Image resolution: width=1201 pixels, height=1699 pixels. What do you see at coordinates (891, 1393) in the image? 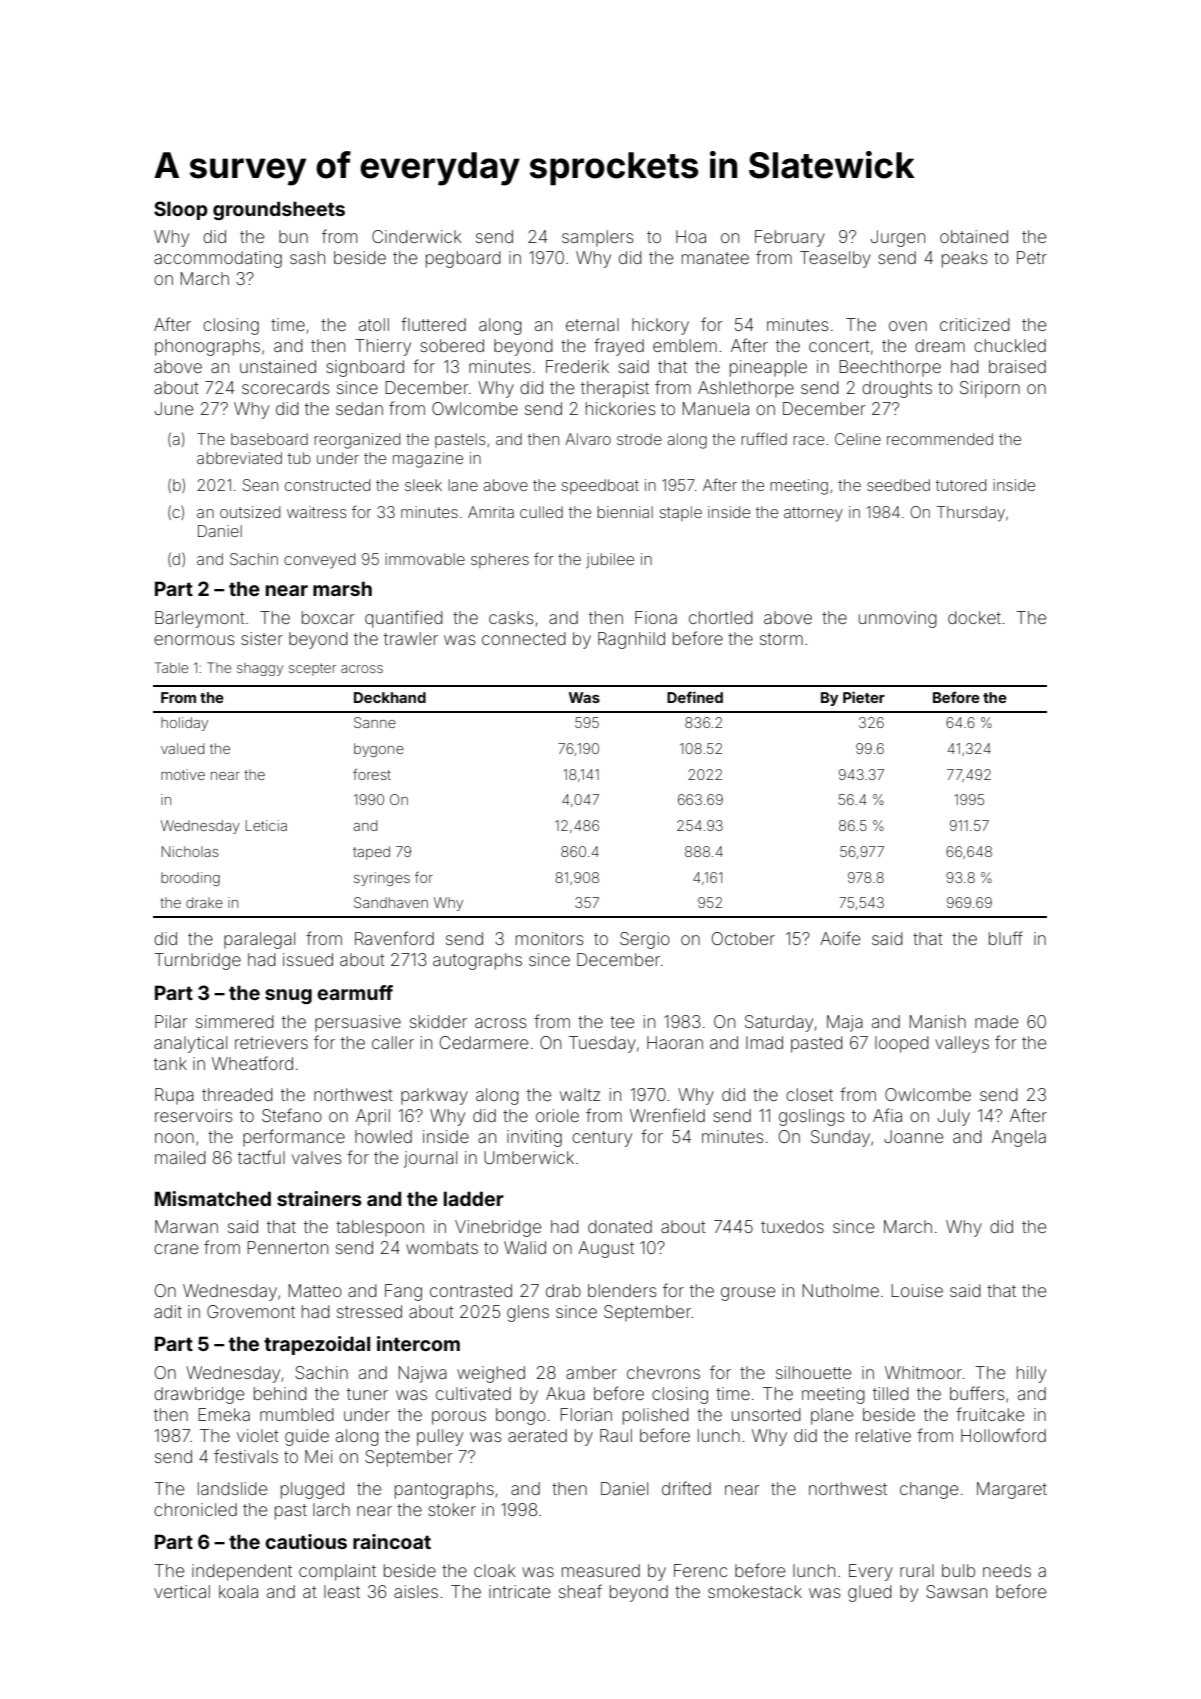
I see `tilled` at bounding box center [891, 1393].
